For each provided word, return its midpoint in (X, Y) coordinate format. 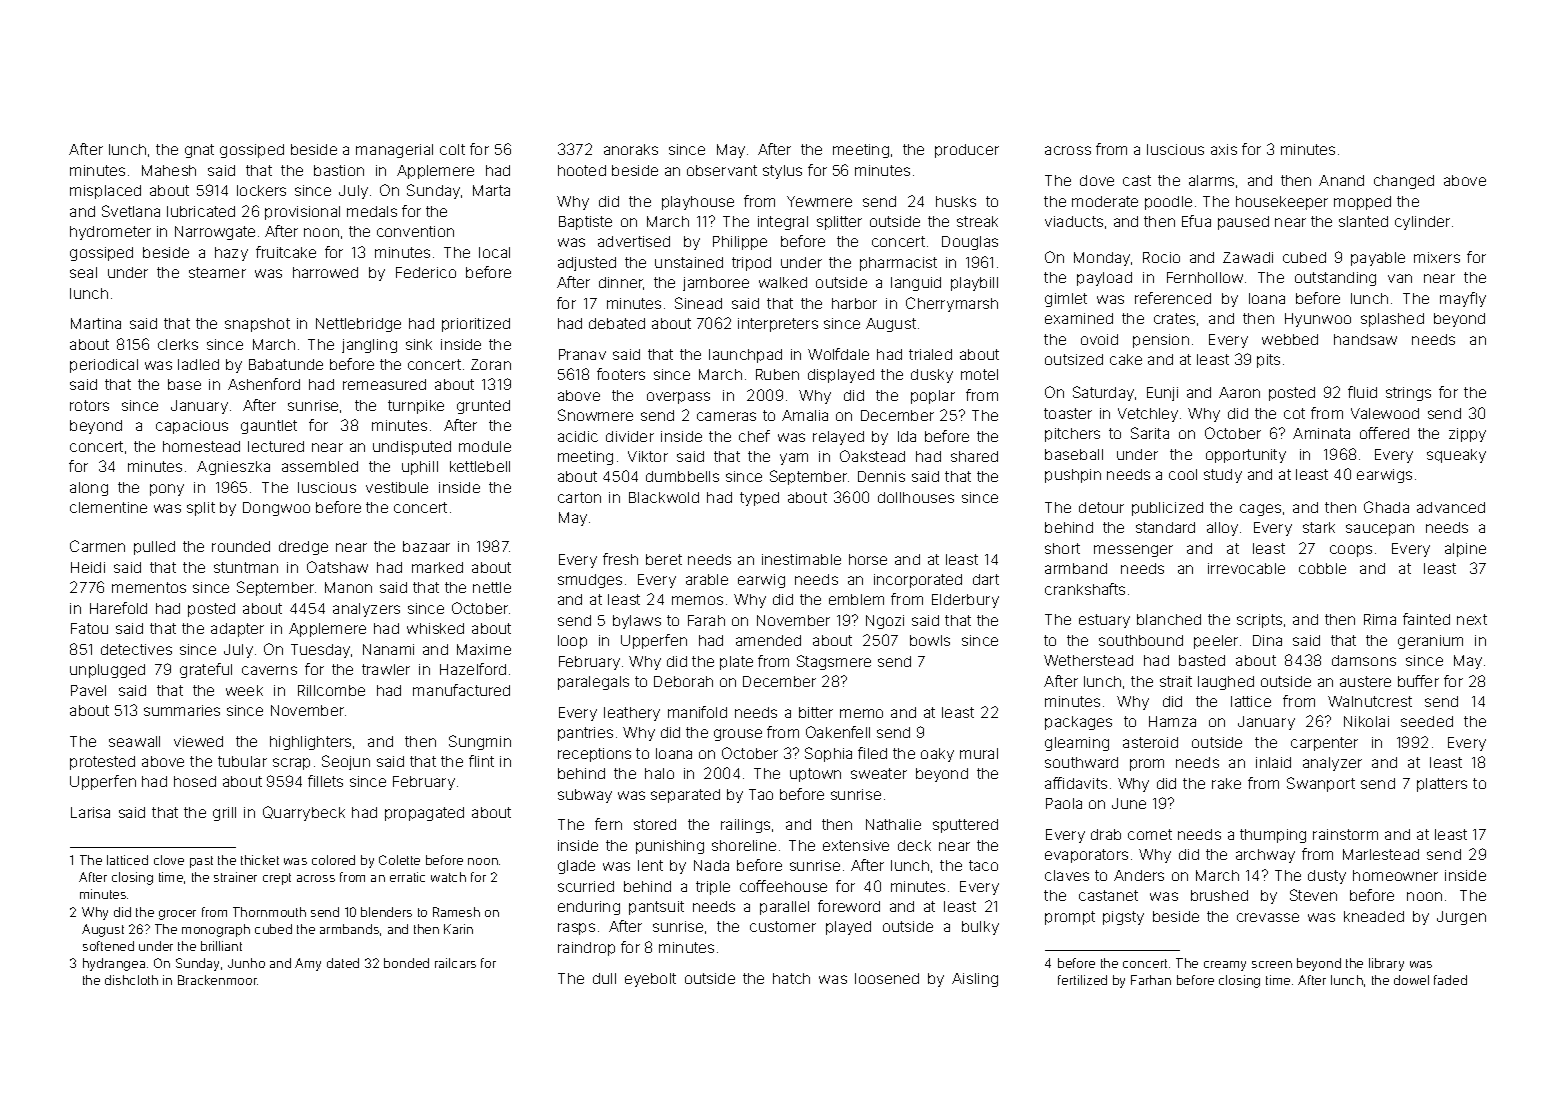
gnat (199, 151)
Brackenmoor (218, 980)
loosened (887, 978)
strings (1408, 394)
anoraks (631, 149)
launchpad (745, 356)
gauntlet (269, 427)
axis (1224, 149)
